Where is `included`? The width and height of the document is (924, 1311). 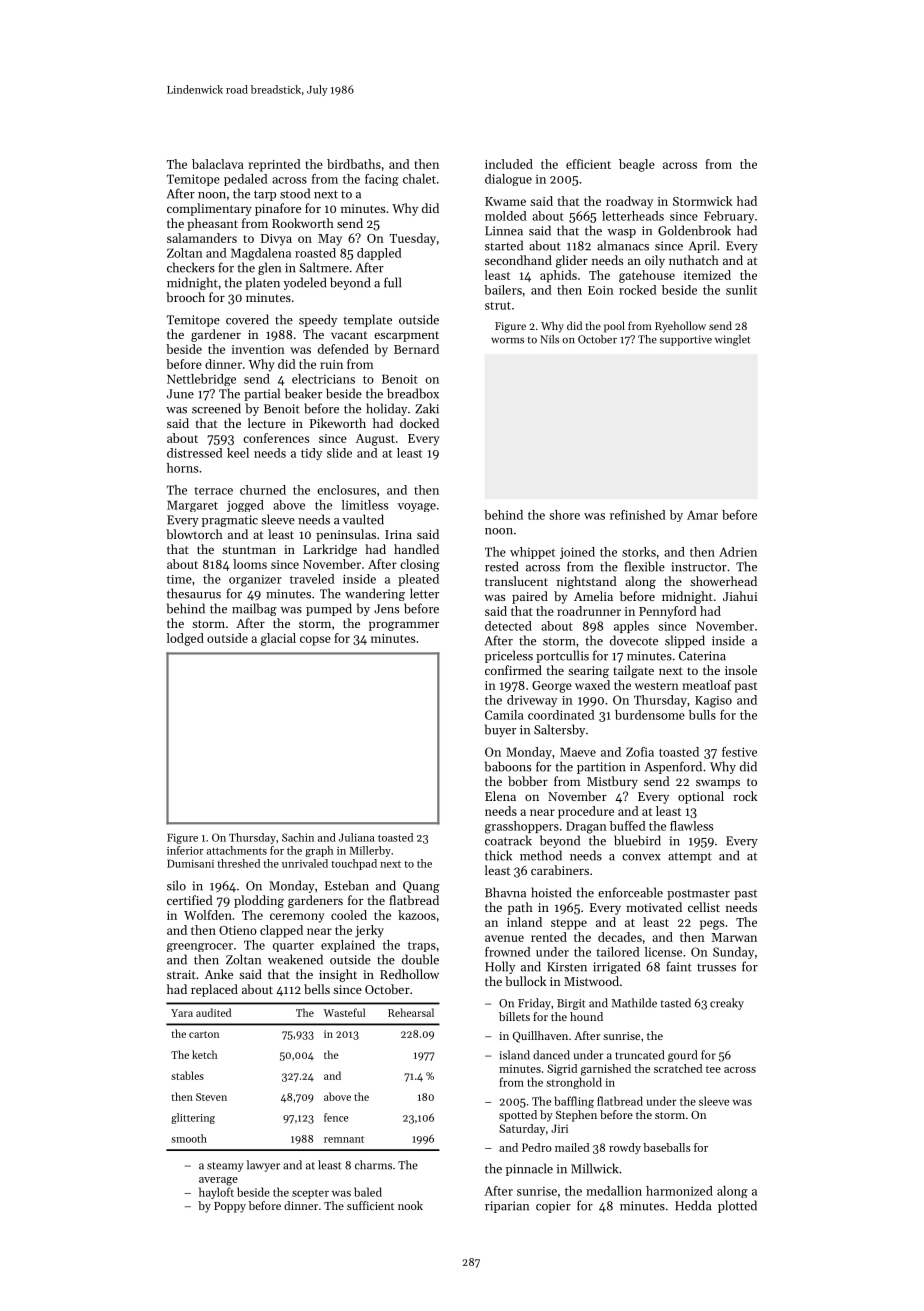
included is located at coordinates (509, 164).
